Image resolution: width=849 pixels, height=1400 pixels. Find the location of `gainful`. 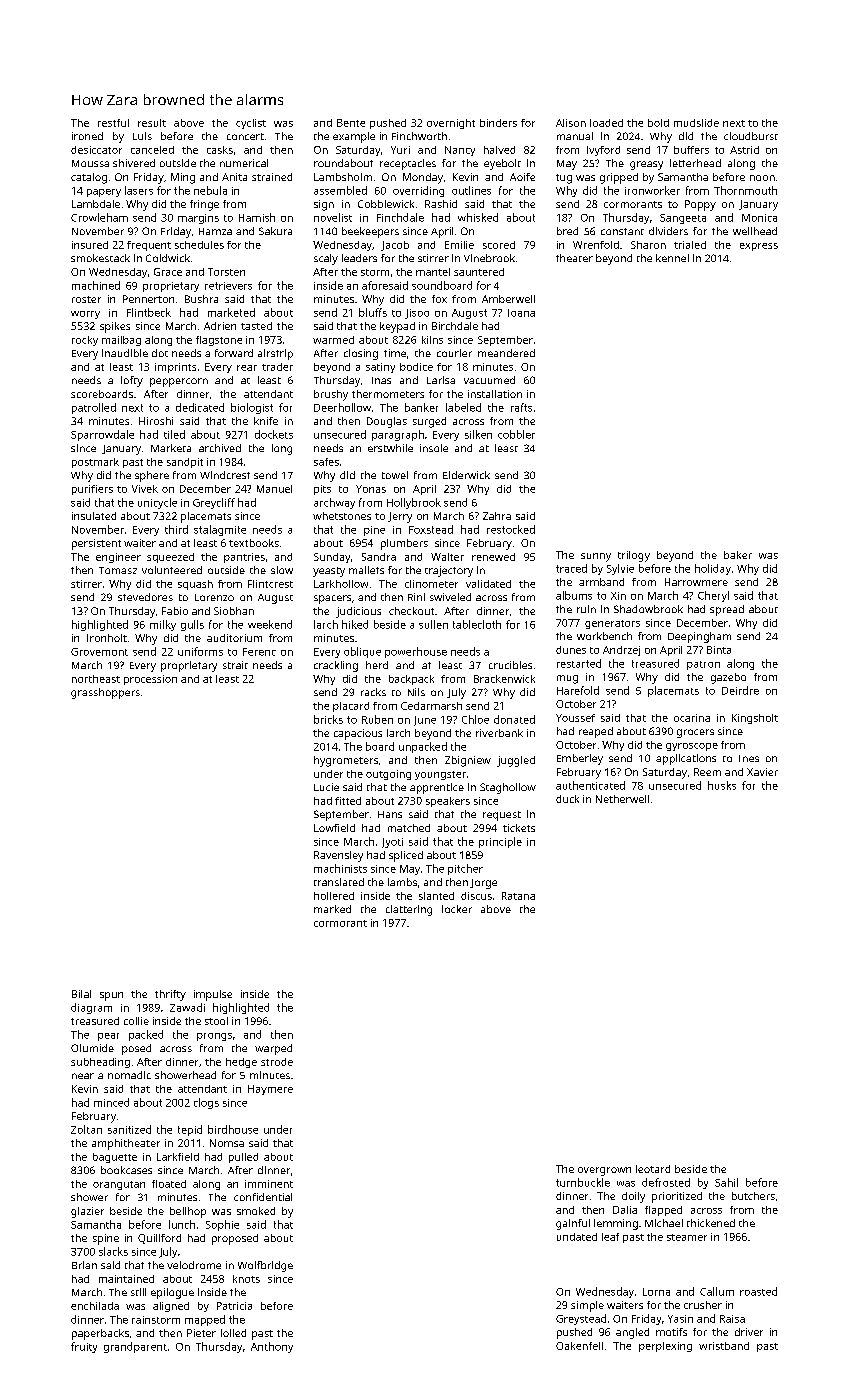

gainful is located at coordinates (573, 1224).
